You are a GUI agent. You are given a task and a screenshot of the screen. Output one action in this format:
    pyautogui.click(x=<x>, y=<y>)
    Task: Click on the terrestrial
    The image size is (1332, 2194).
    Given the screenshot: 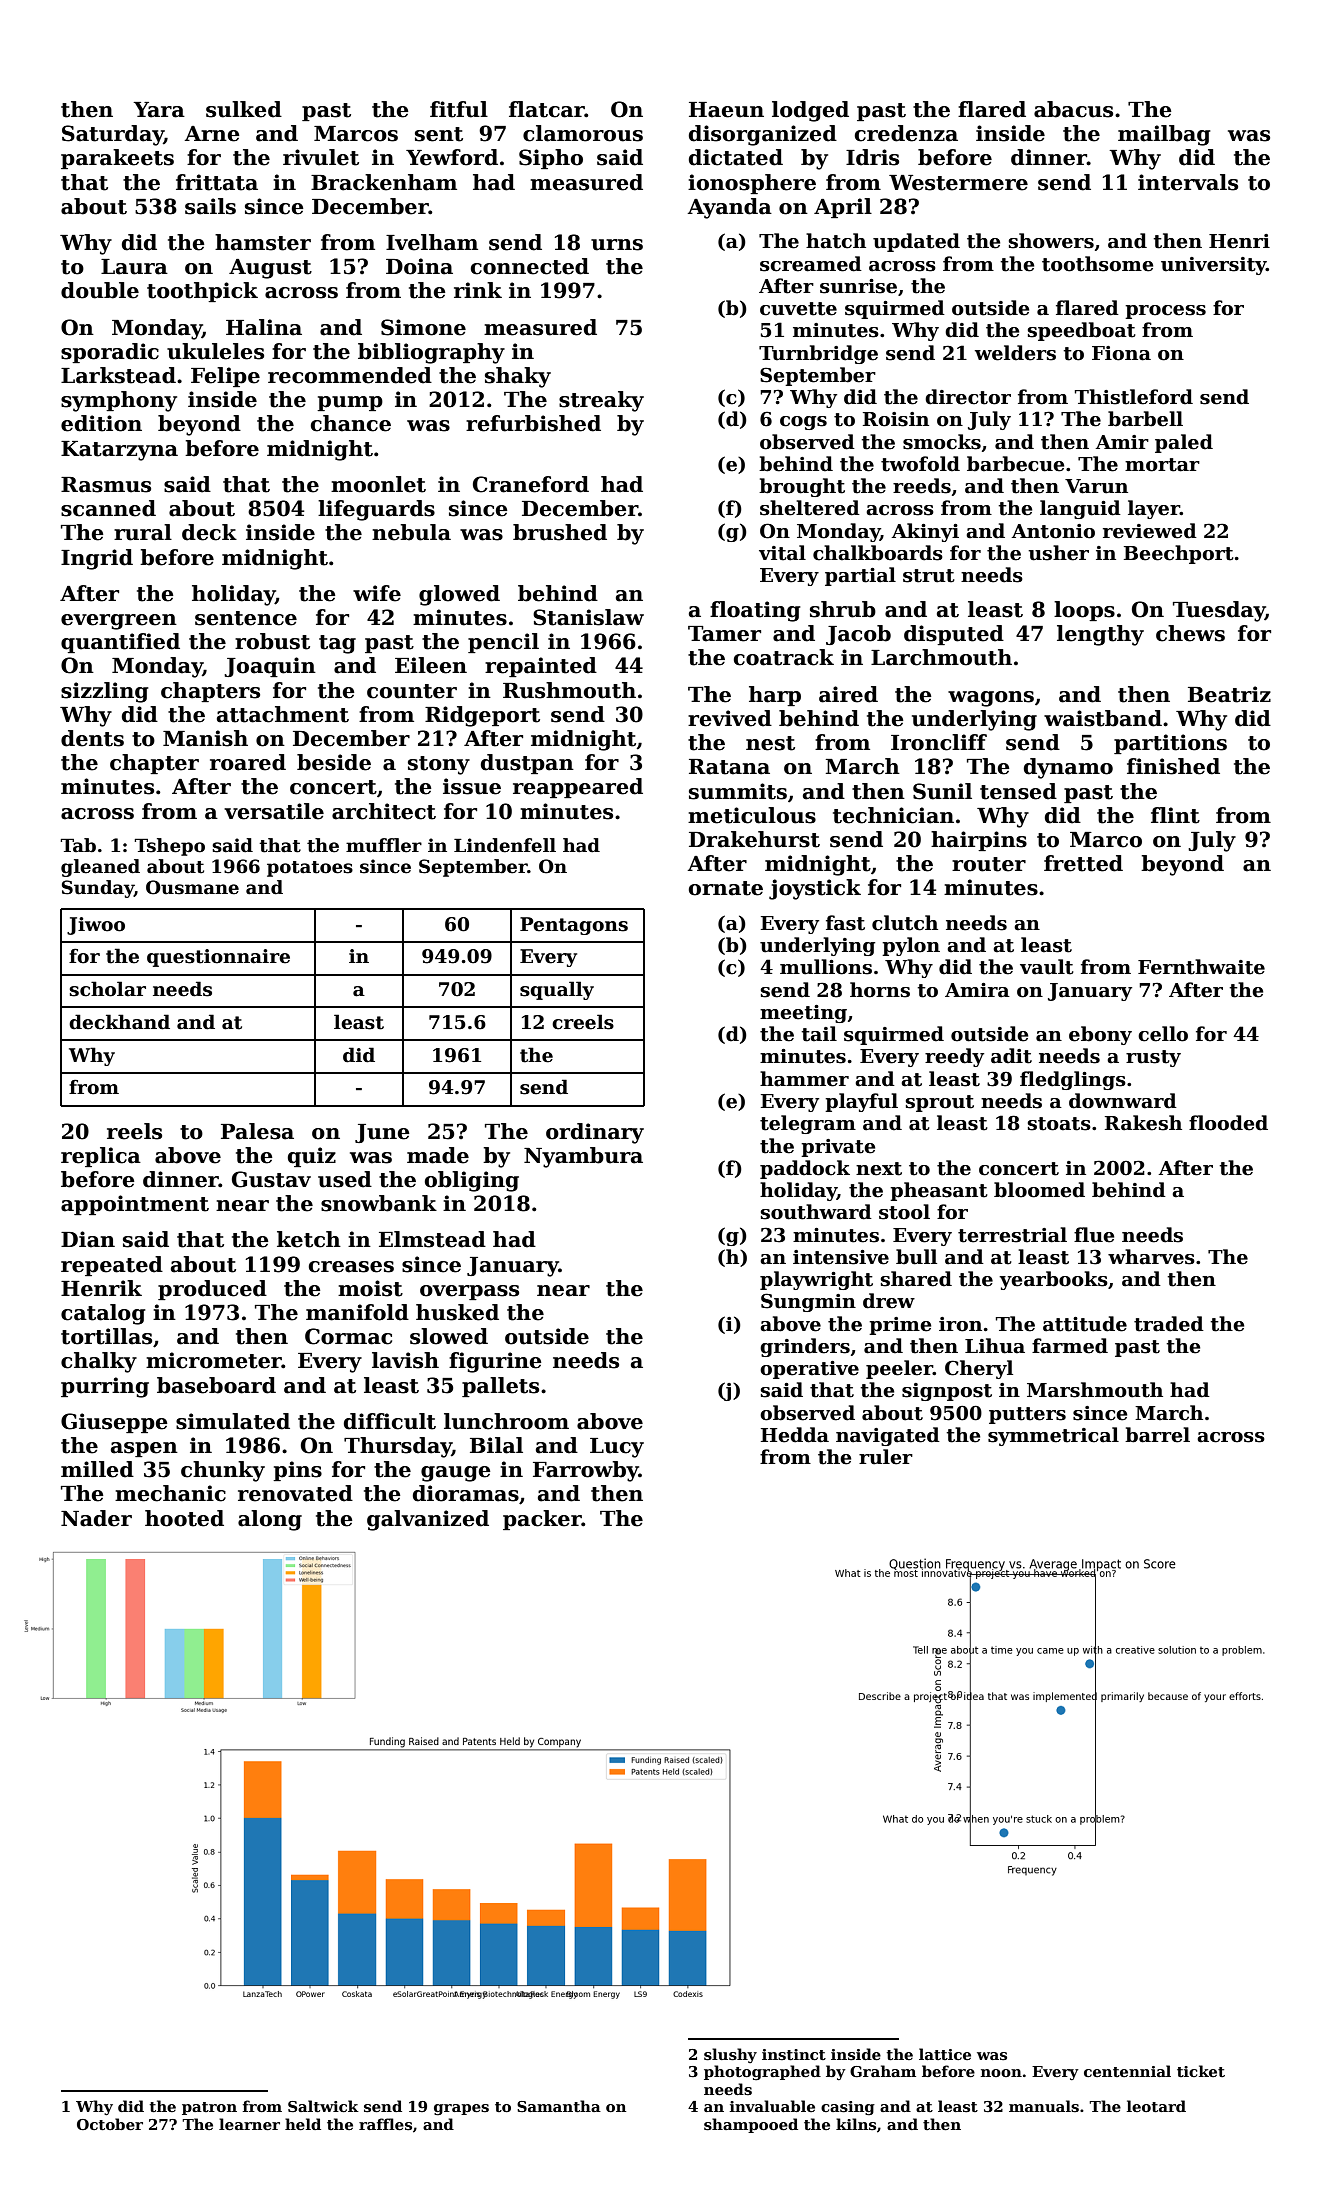 What is the action you would take?
    pyautogui.click(x=1012, y=1235)
